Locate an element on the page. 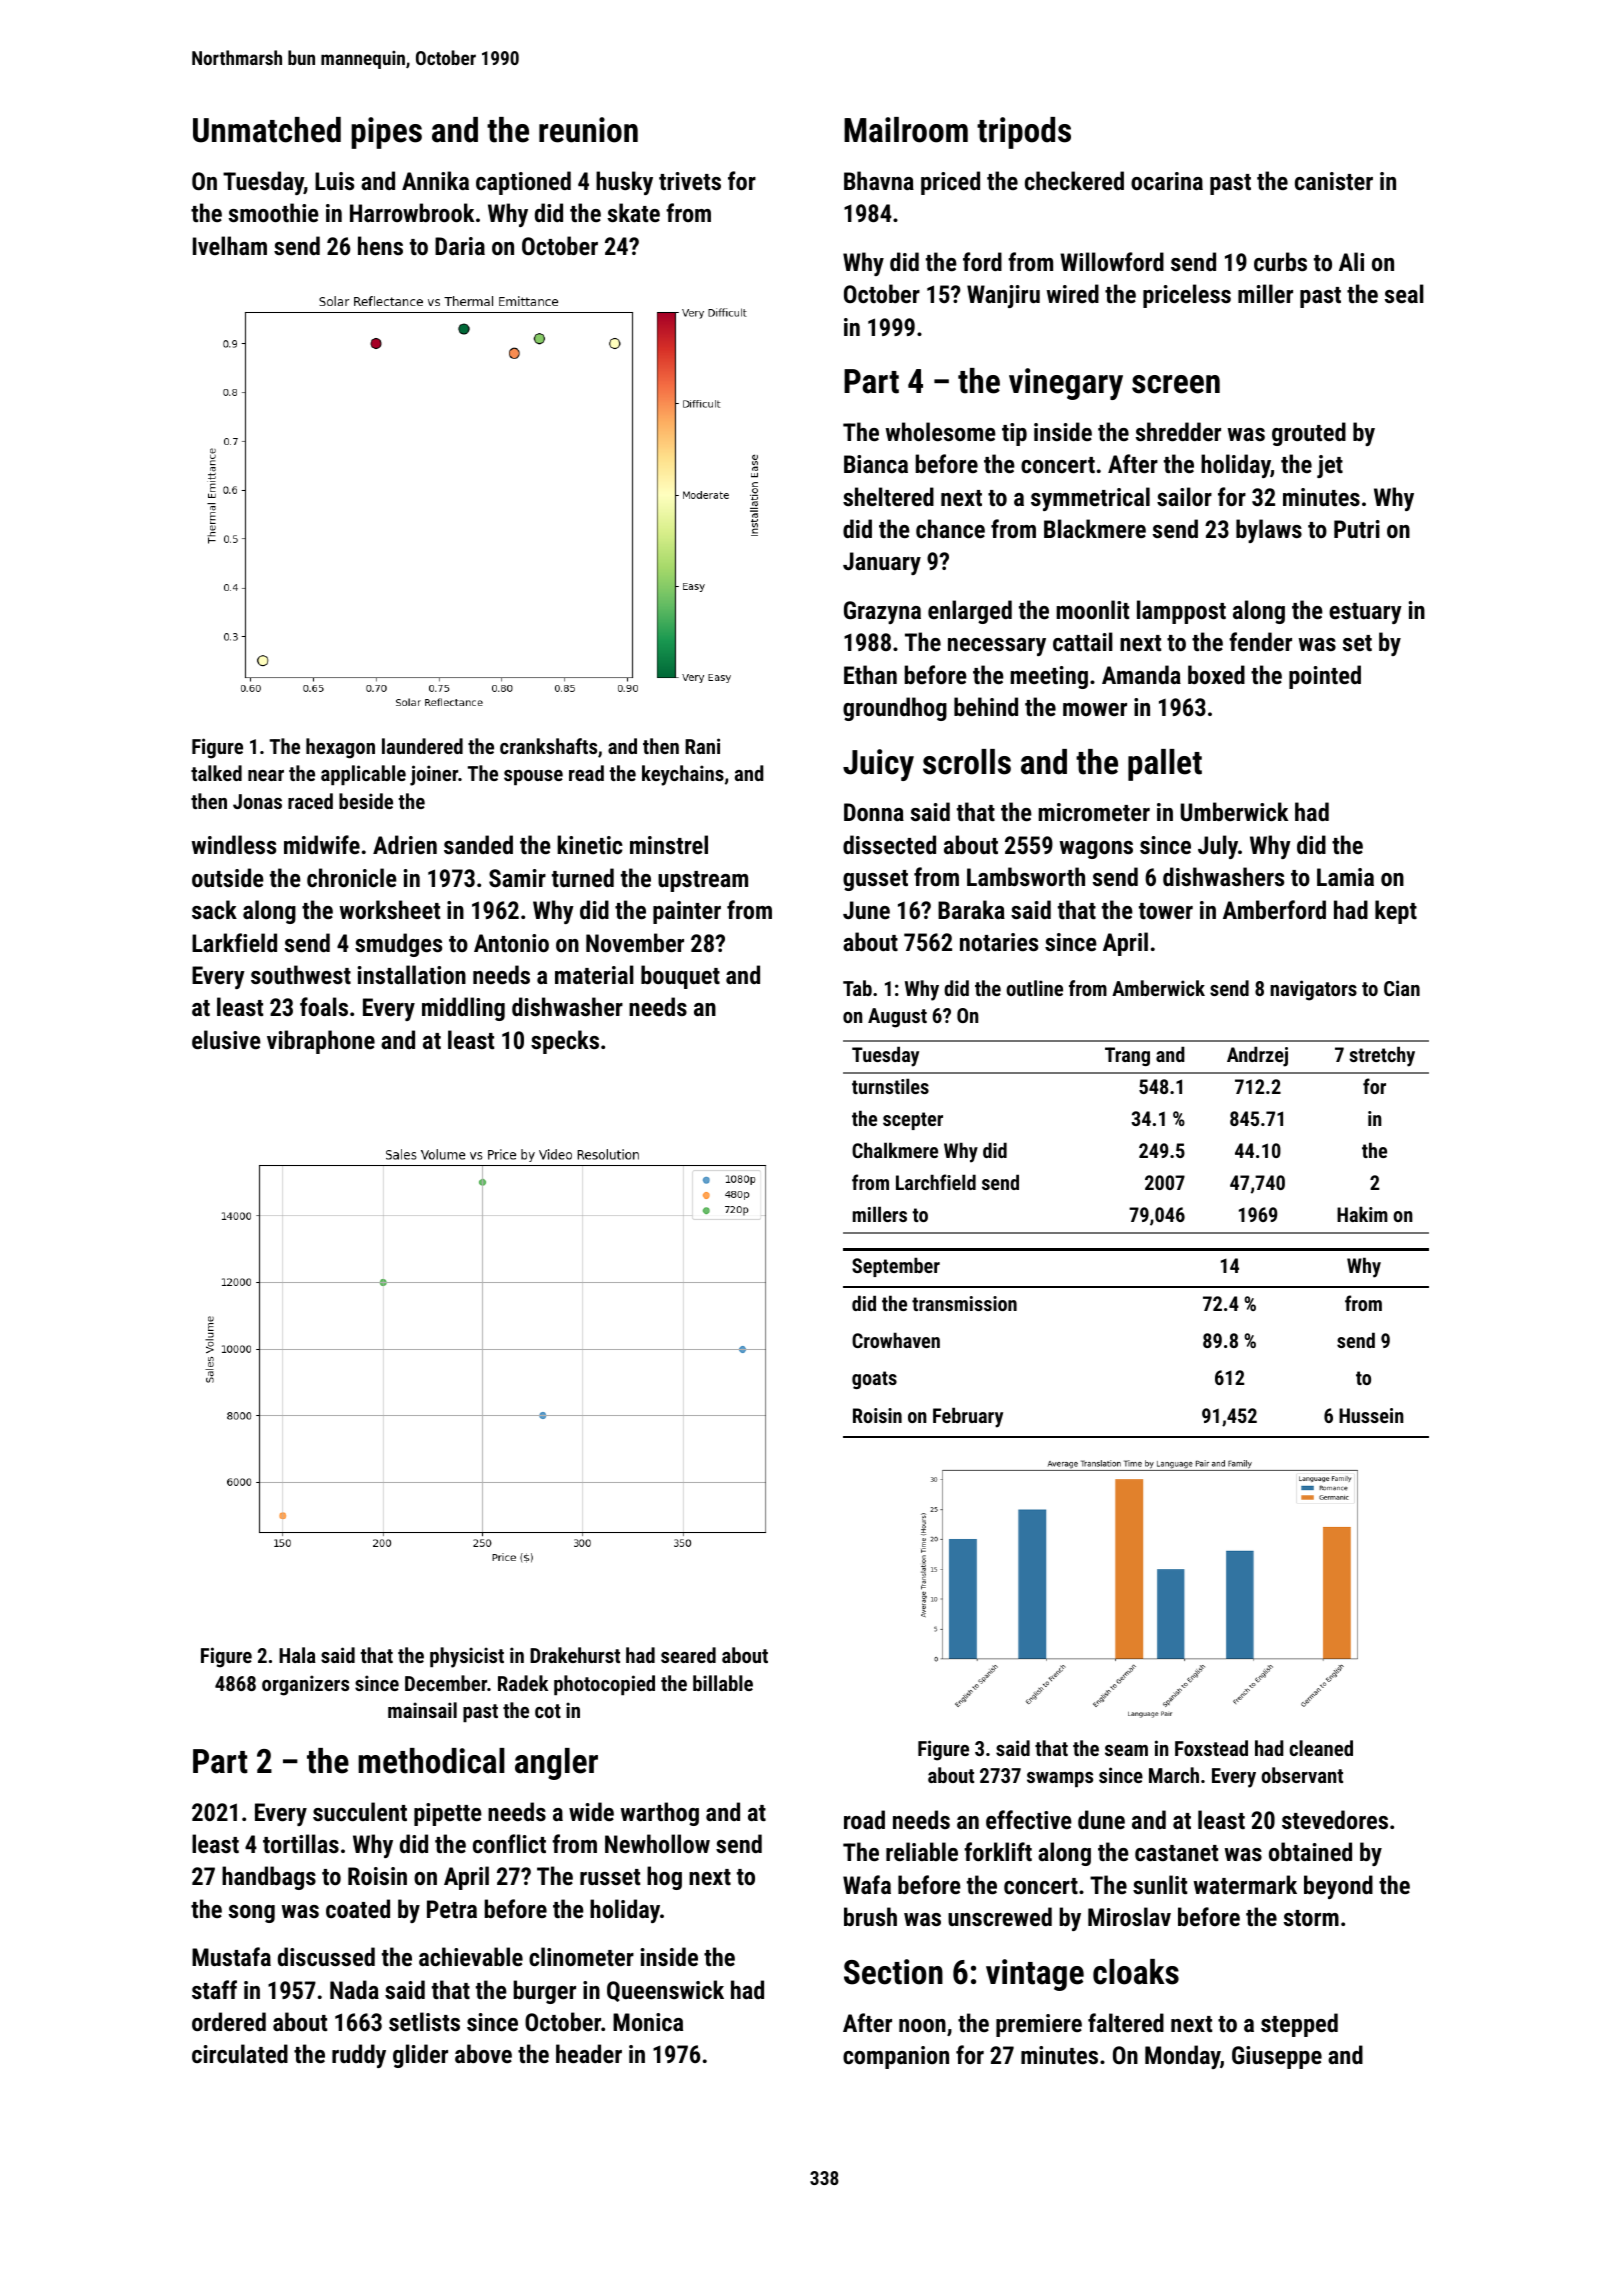  transmission is located at coordinates (964, 1303).
